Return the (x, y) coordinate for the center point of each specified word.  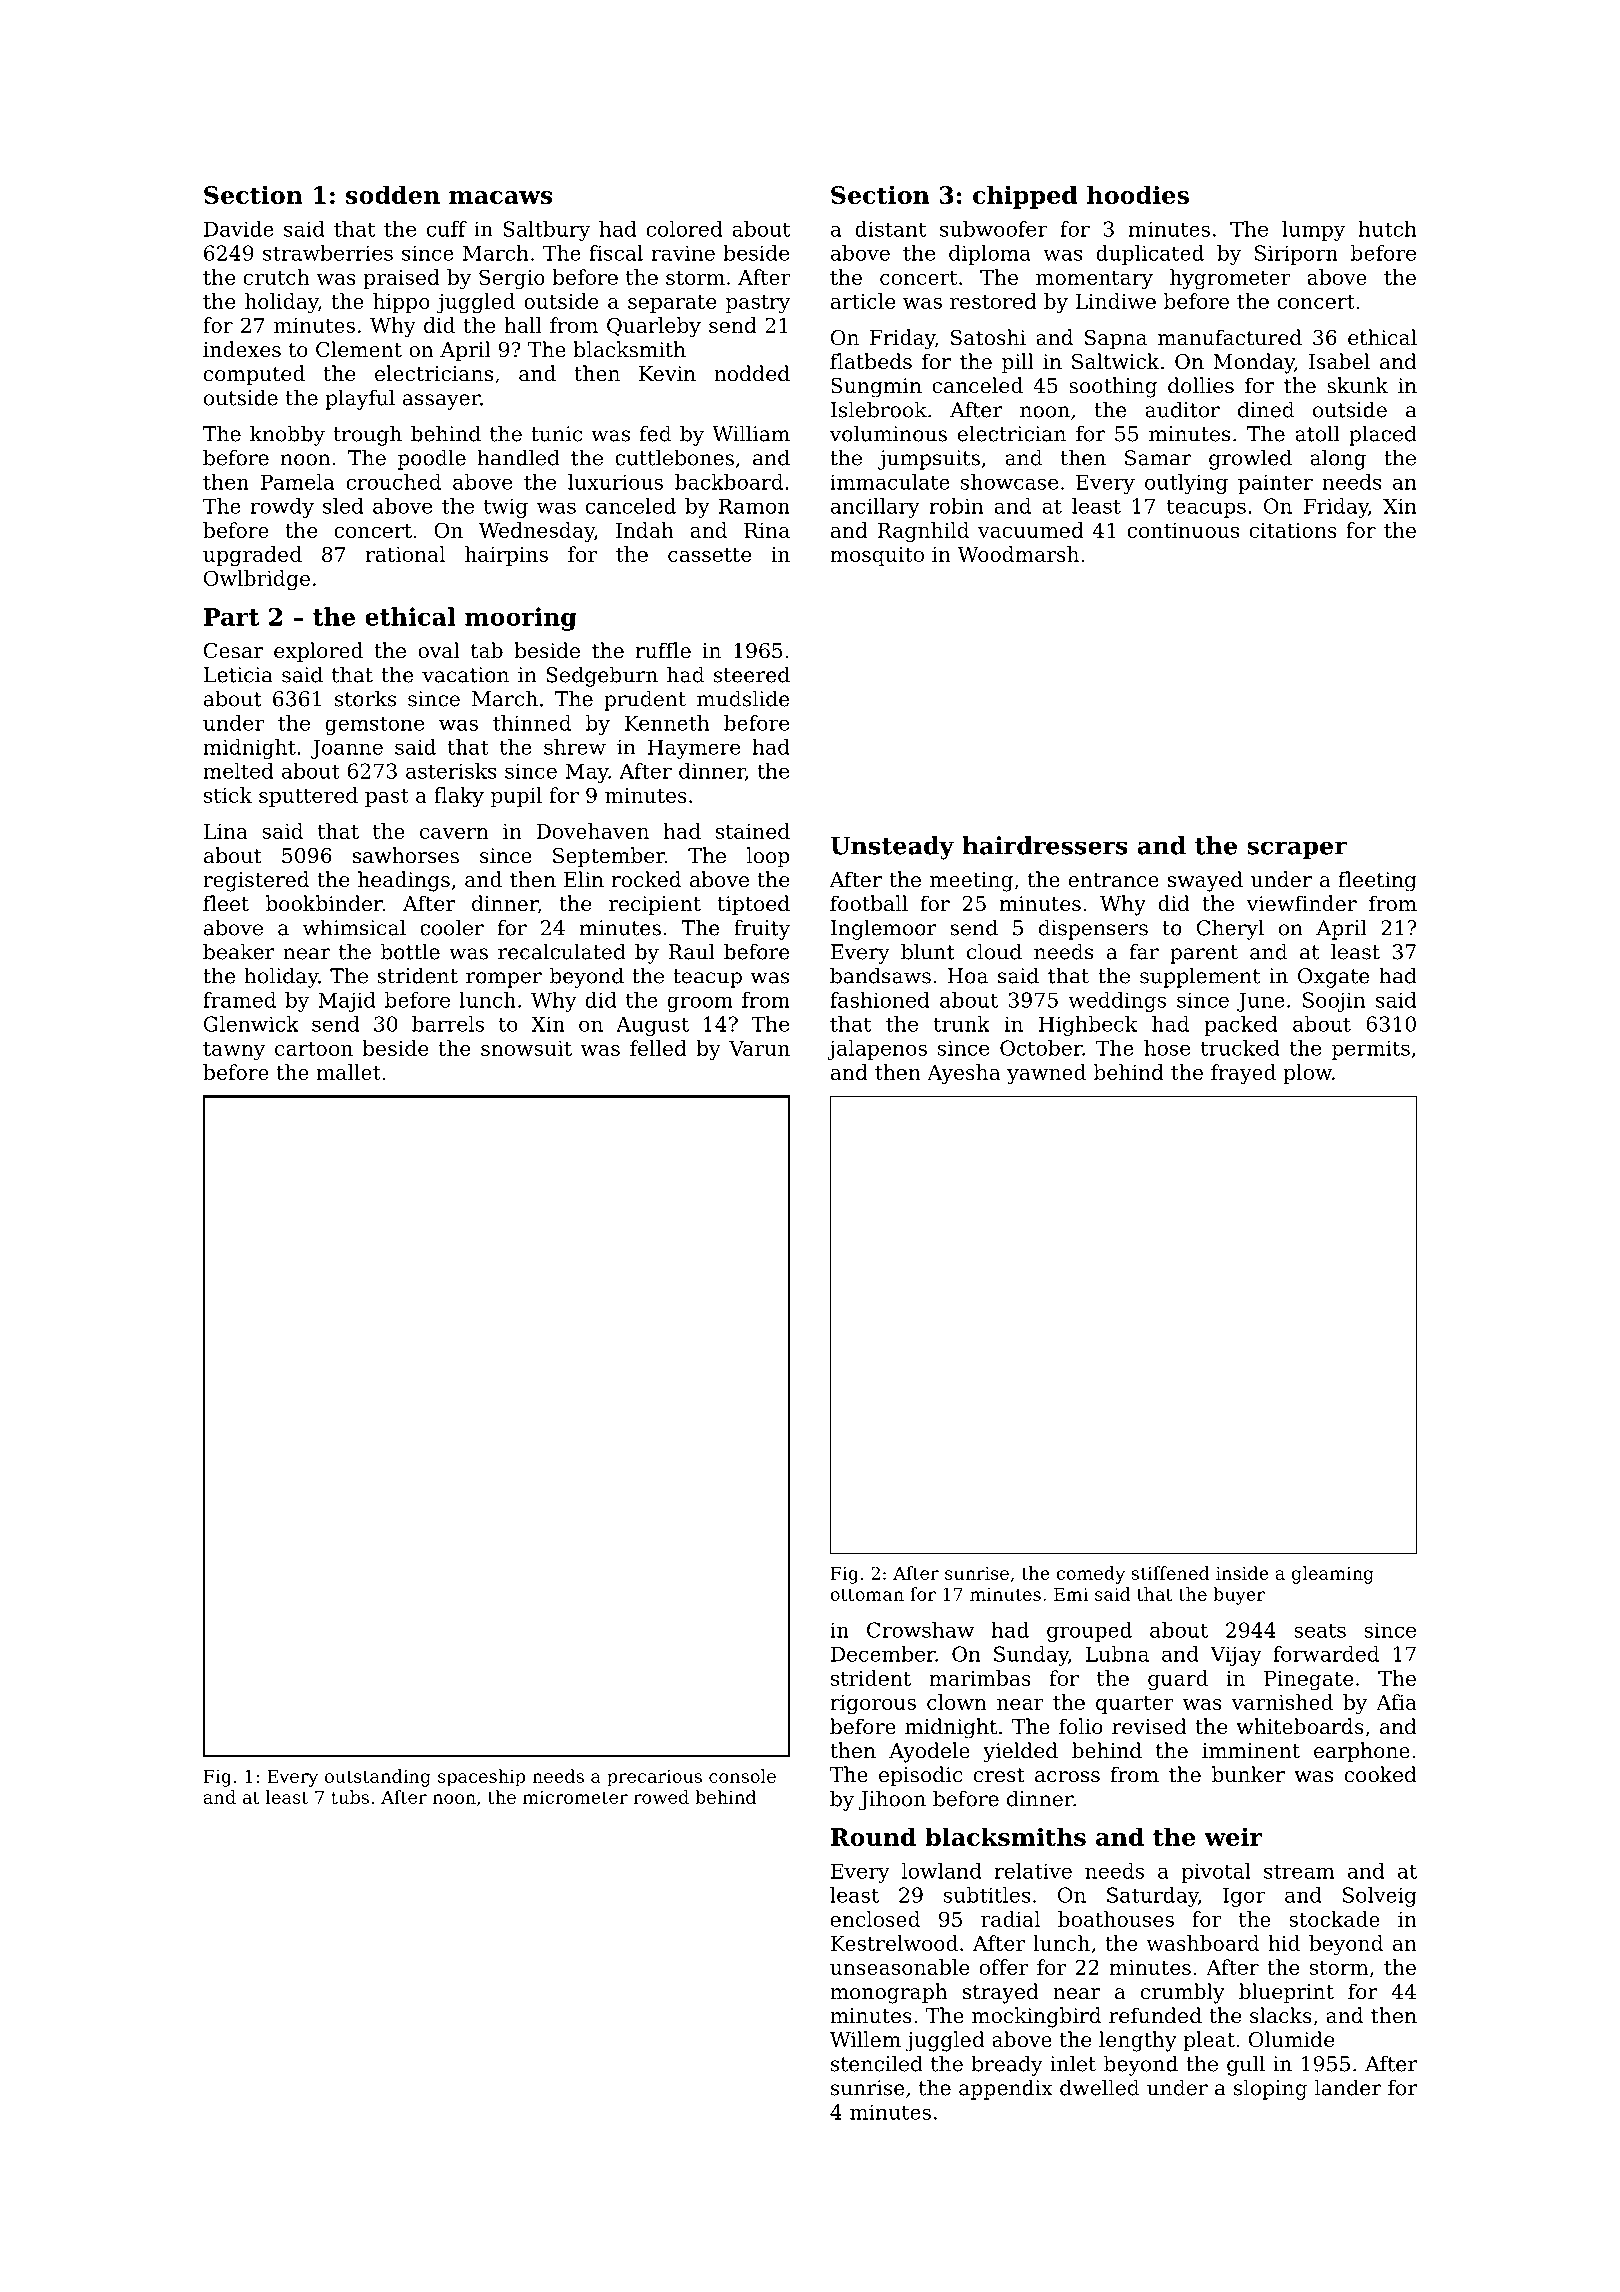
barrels (448, 1024)
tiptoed (754, 905)
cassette (709, 555)
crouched (393, 482)
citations (1293, 530)
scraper (1297, 850)
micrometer (575, 1797)
